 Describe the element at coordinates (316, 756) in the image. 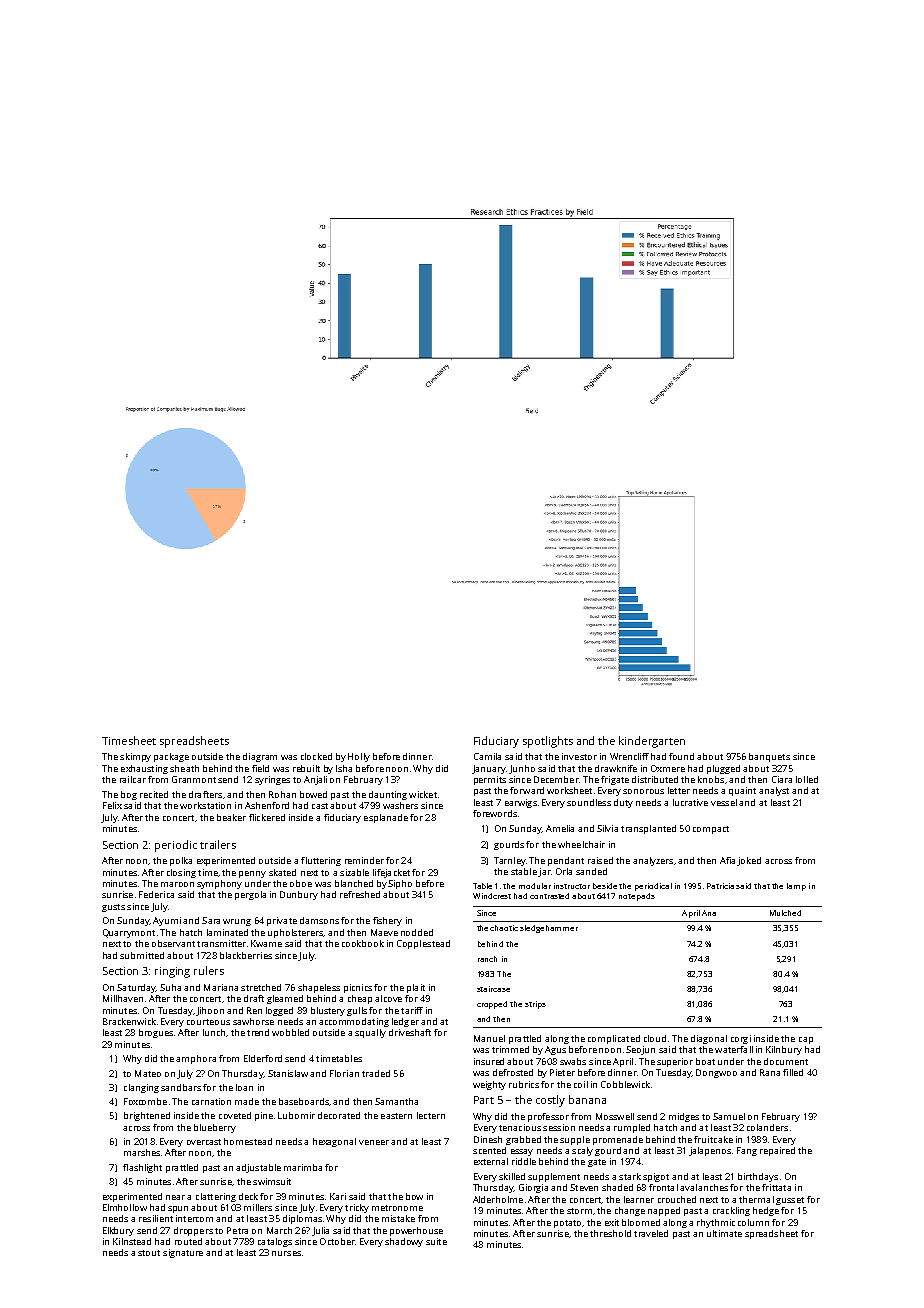

I see `clocked` at that location.
